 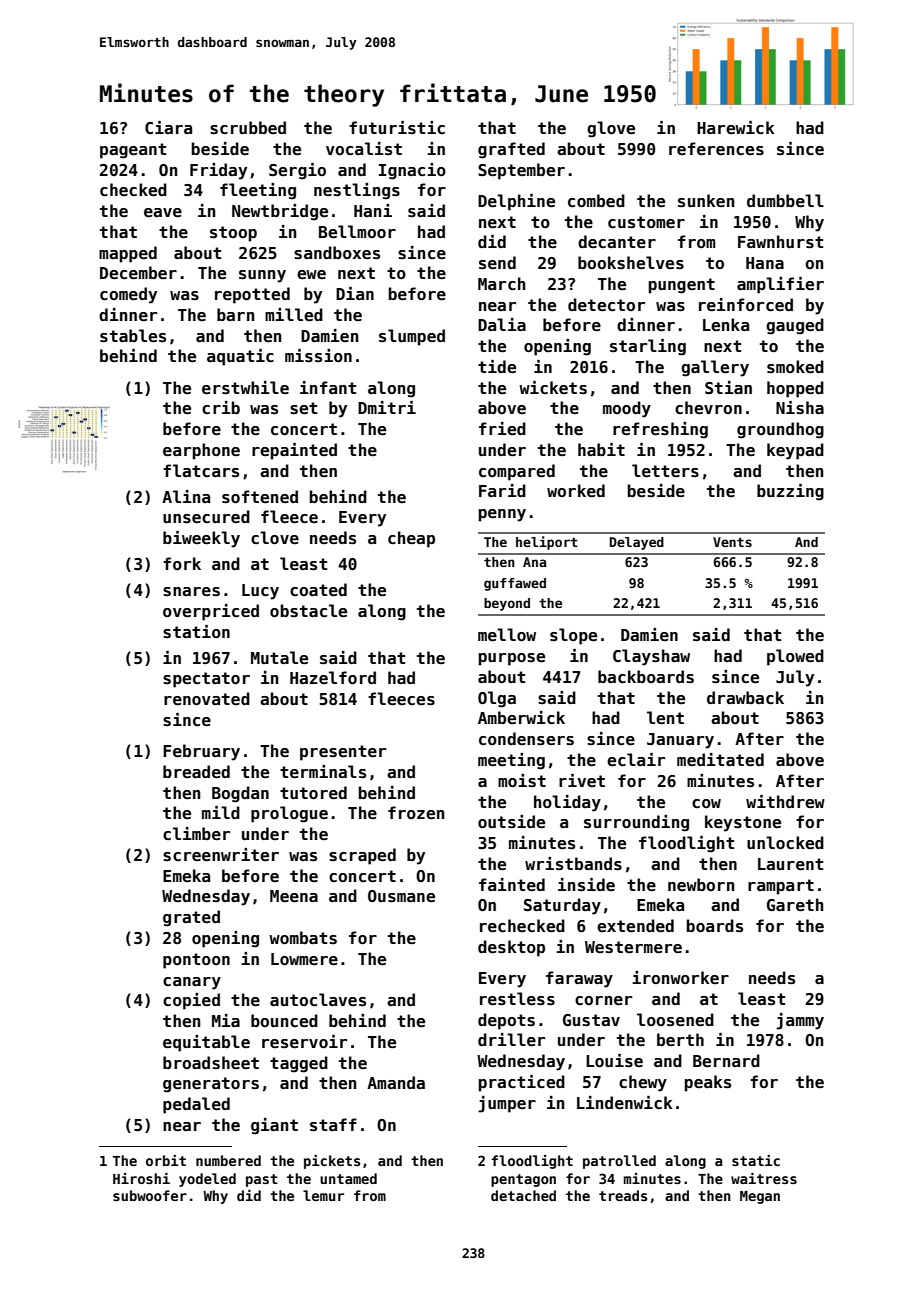 I want to click on scrubbed, so click(x=248, y=128).
